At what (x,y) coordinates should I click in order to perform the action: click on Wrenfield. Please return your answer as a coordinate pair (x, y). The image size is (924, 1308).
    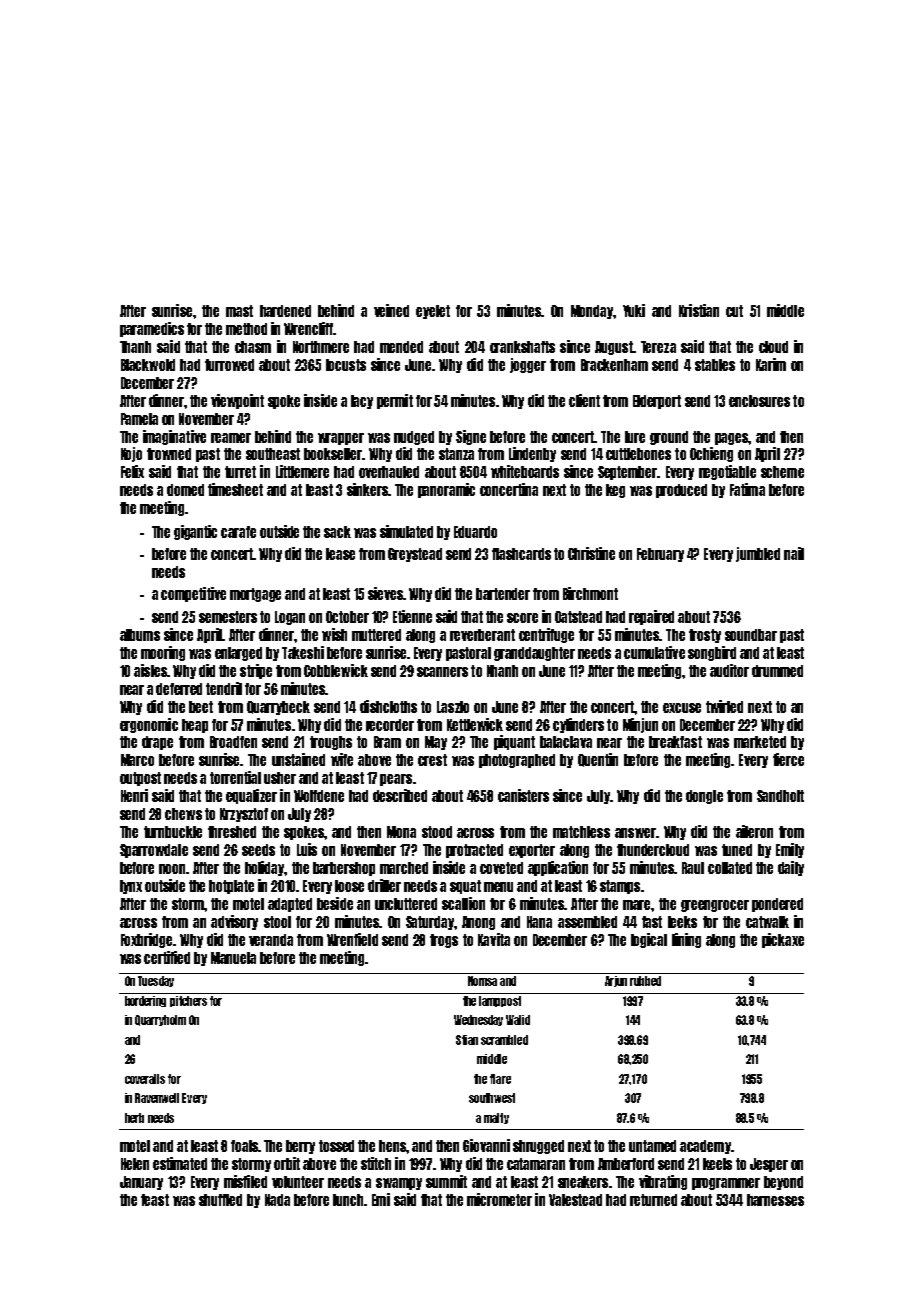
    Looking at the image, I should click on (352, 939).
